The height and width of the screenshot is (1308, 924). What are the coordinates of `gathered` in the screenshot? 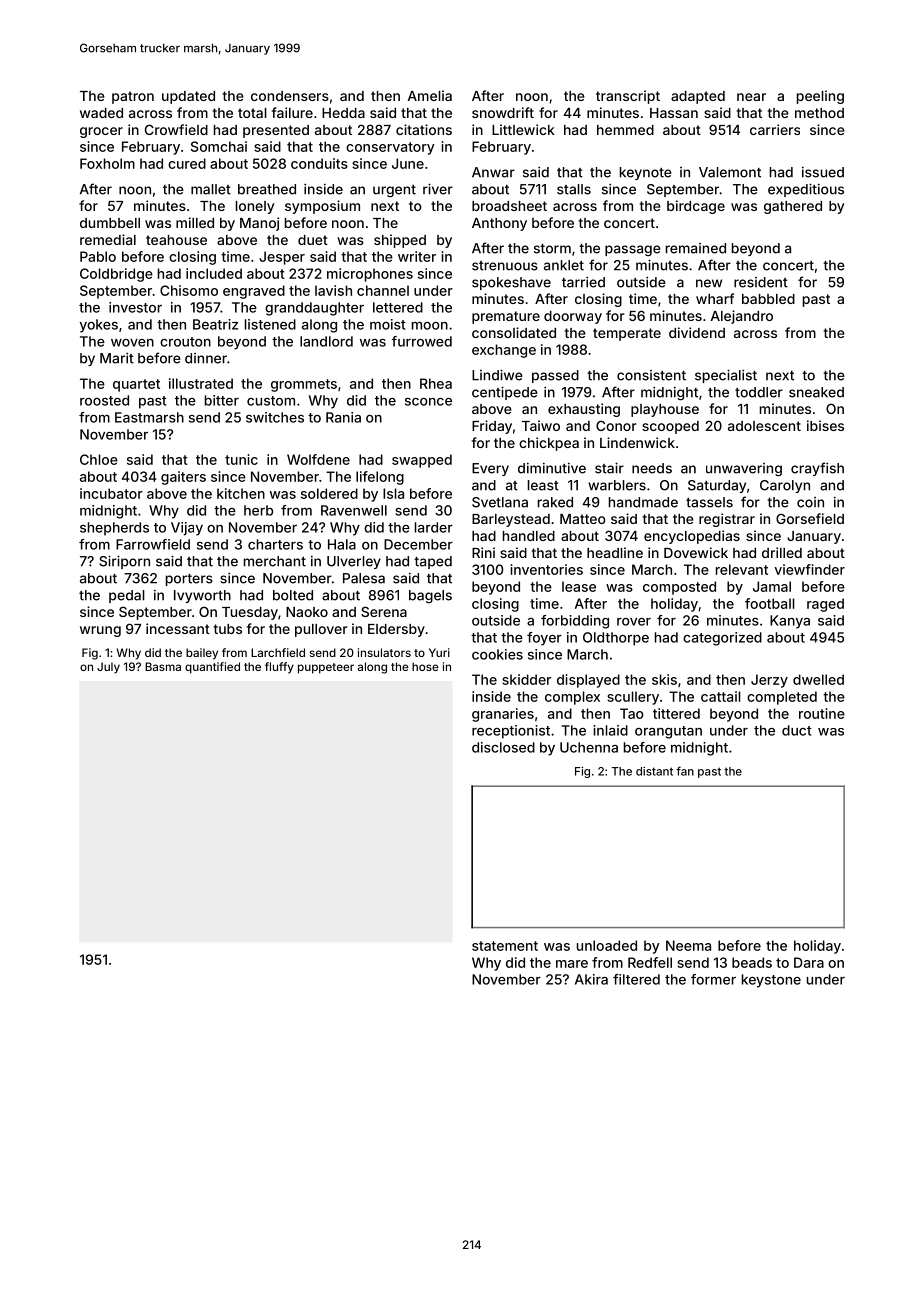 It's located at (793, 207).
